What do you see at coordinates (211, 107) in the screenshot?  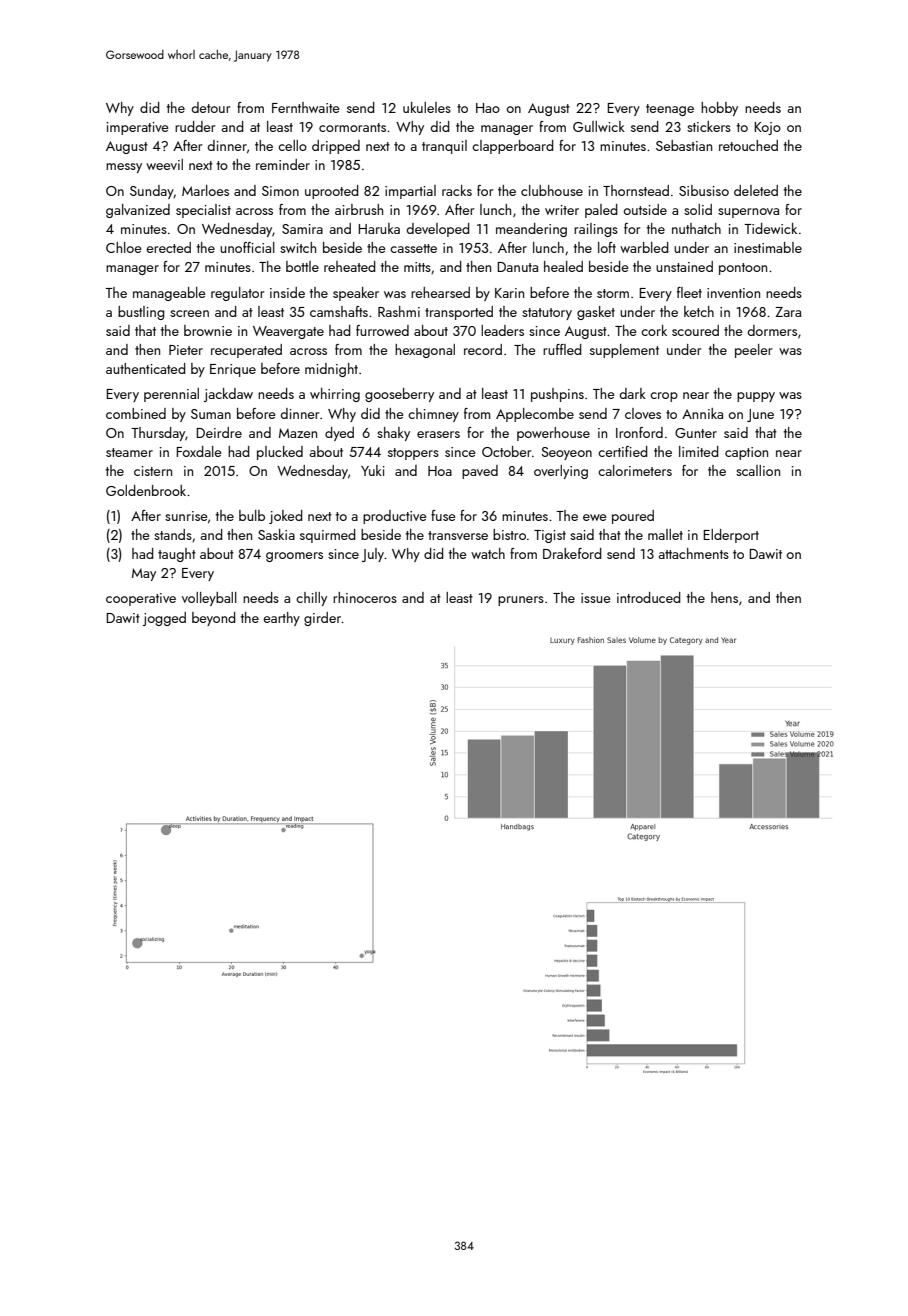 I see `detour` at bounding box center [211, 107].
